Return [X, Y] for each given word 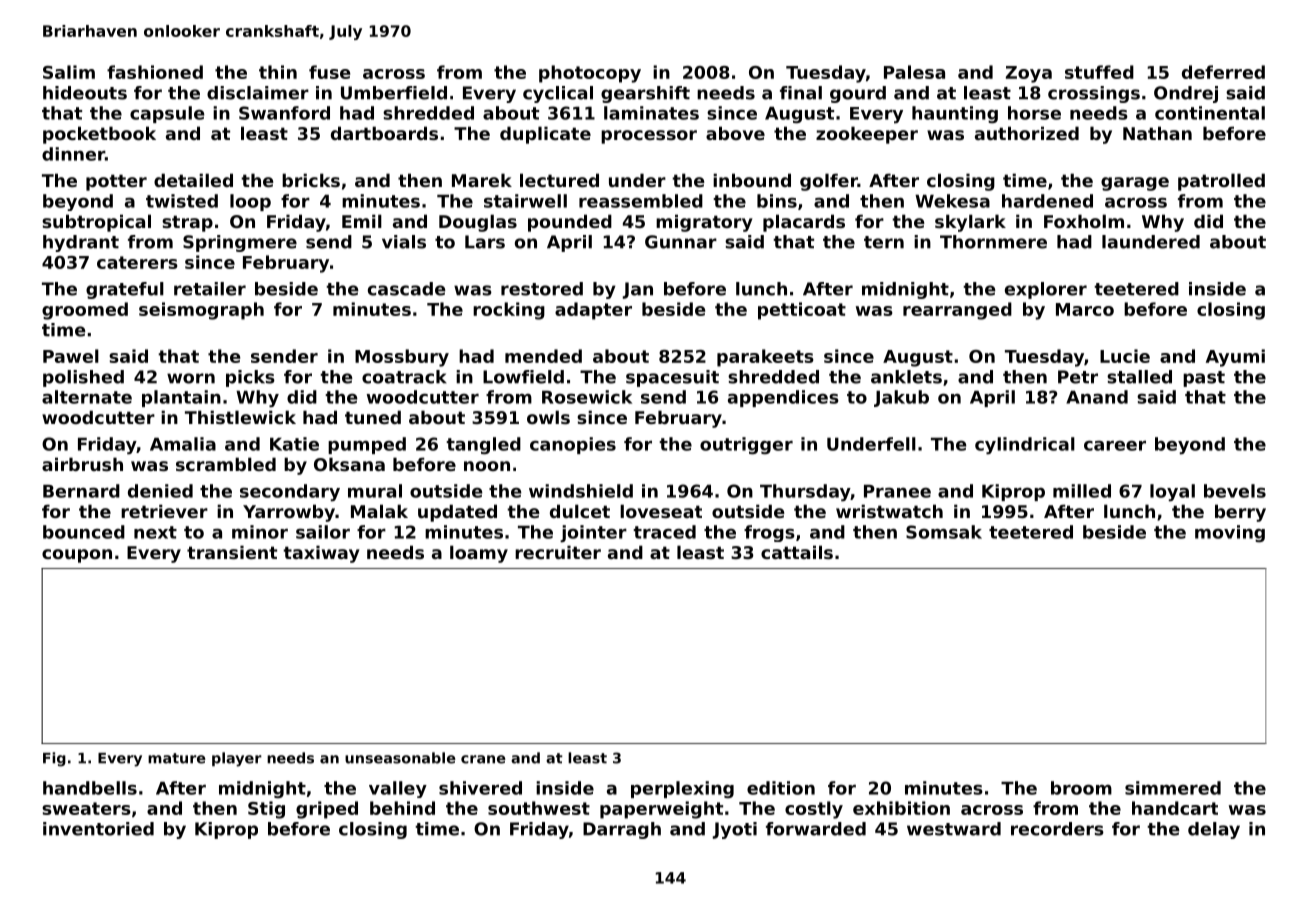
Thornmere [993, 242]
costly [814, 810]
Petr [1078, 377]
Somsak [944, 532]
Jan [638, 290]
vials [404, 242]
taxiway [321, 554]
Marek [482, 180]
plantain [181, 398]
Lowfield [523, 377]
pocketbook [99, 135]
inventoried [98, 829]
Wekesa [952, 201]
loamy [479, 554]
